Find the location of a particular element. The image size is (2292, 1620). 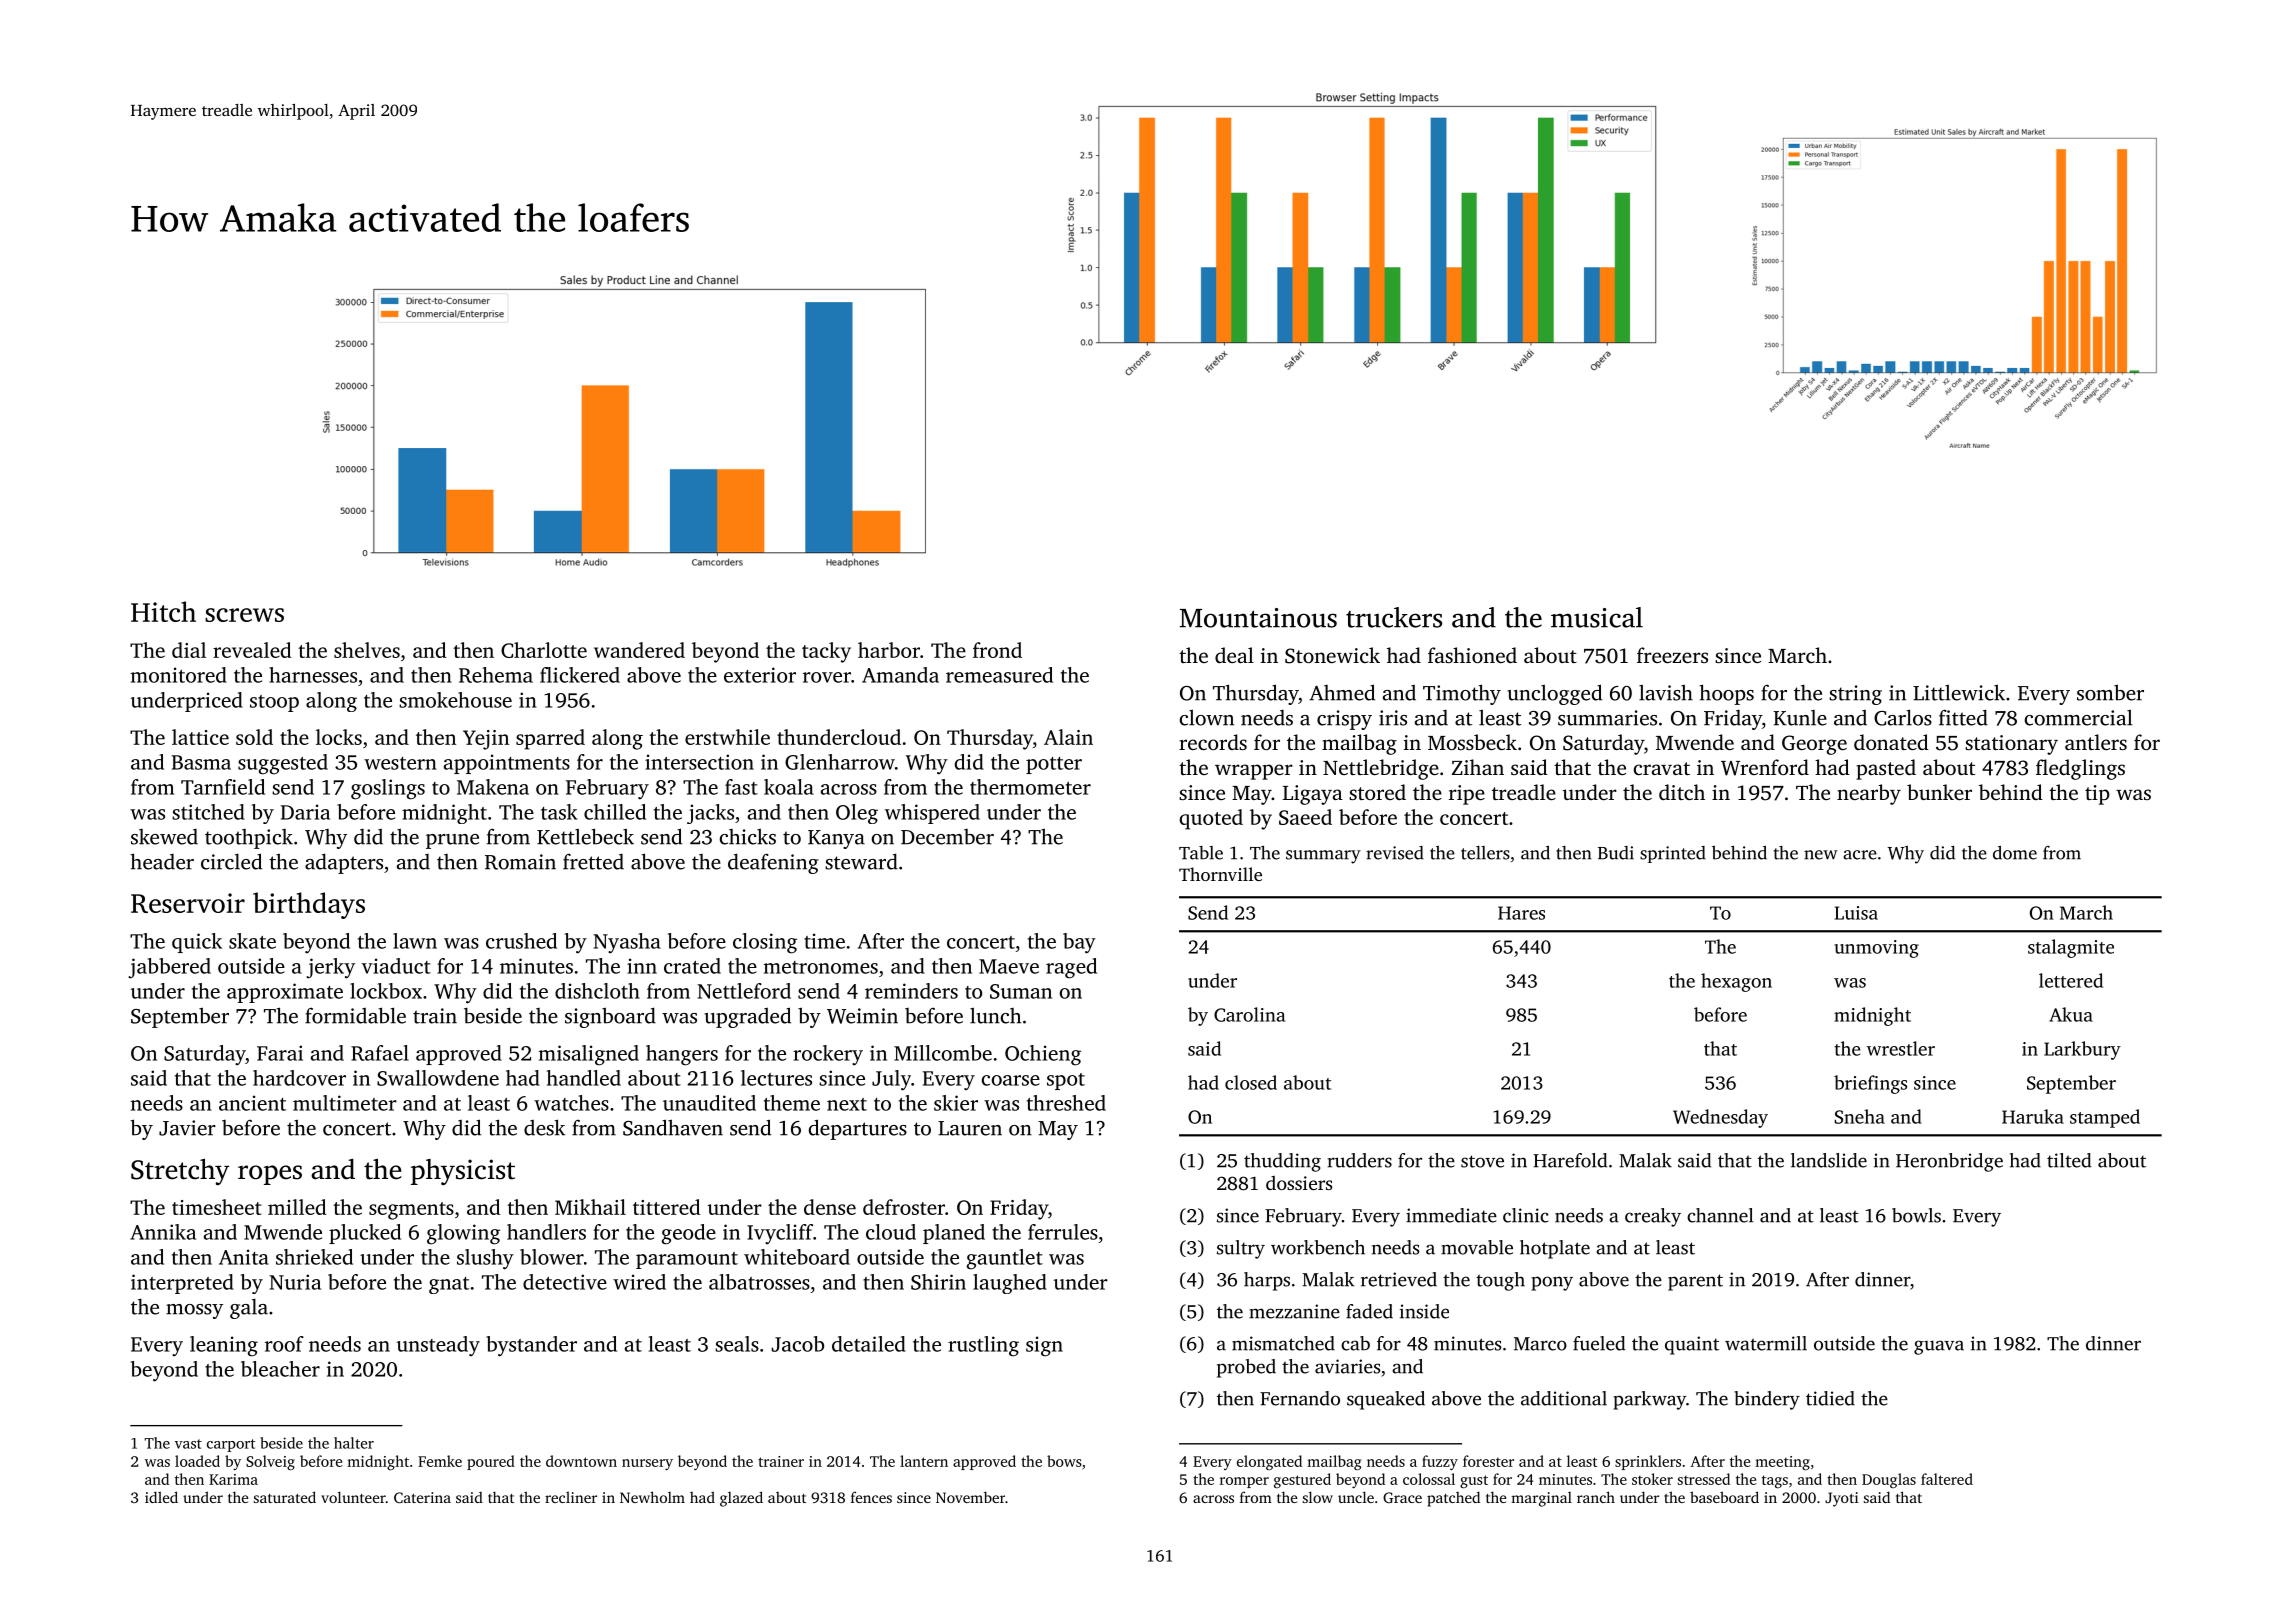

clown is located at coordinates (1207, 717).
